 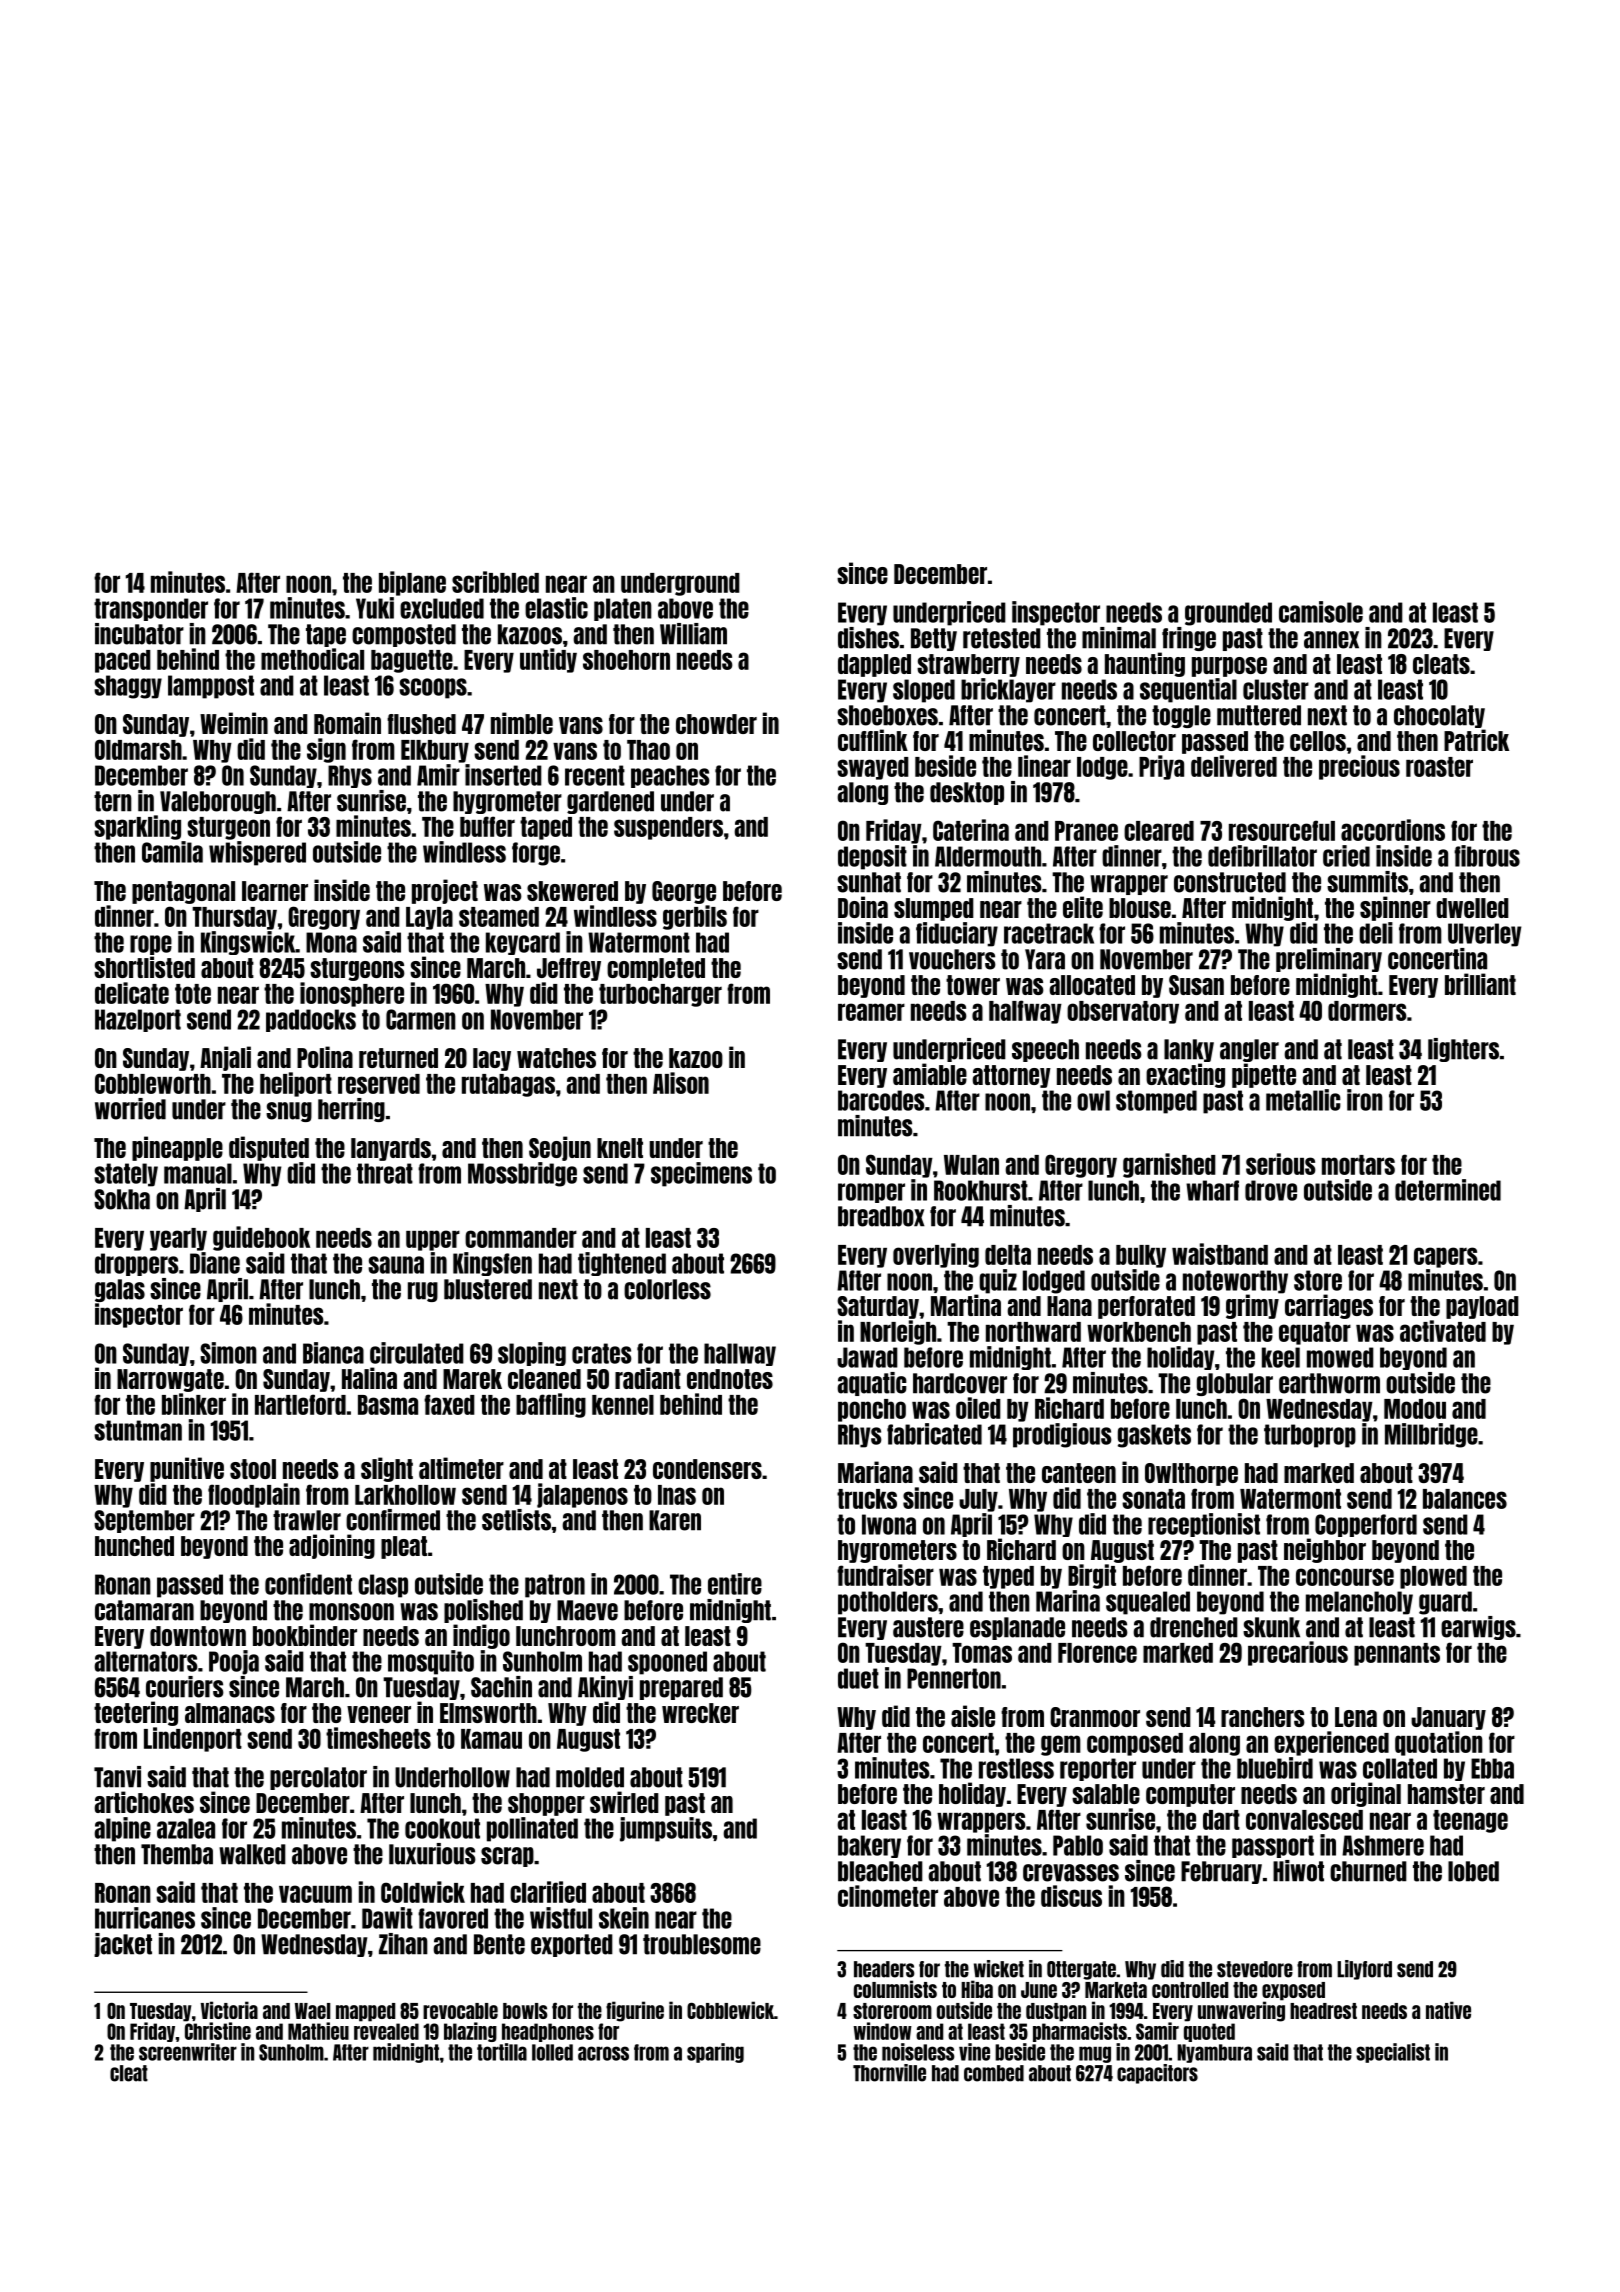 I want to click on Christine, so click(x=218, y=2031).
